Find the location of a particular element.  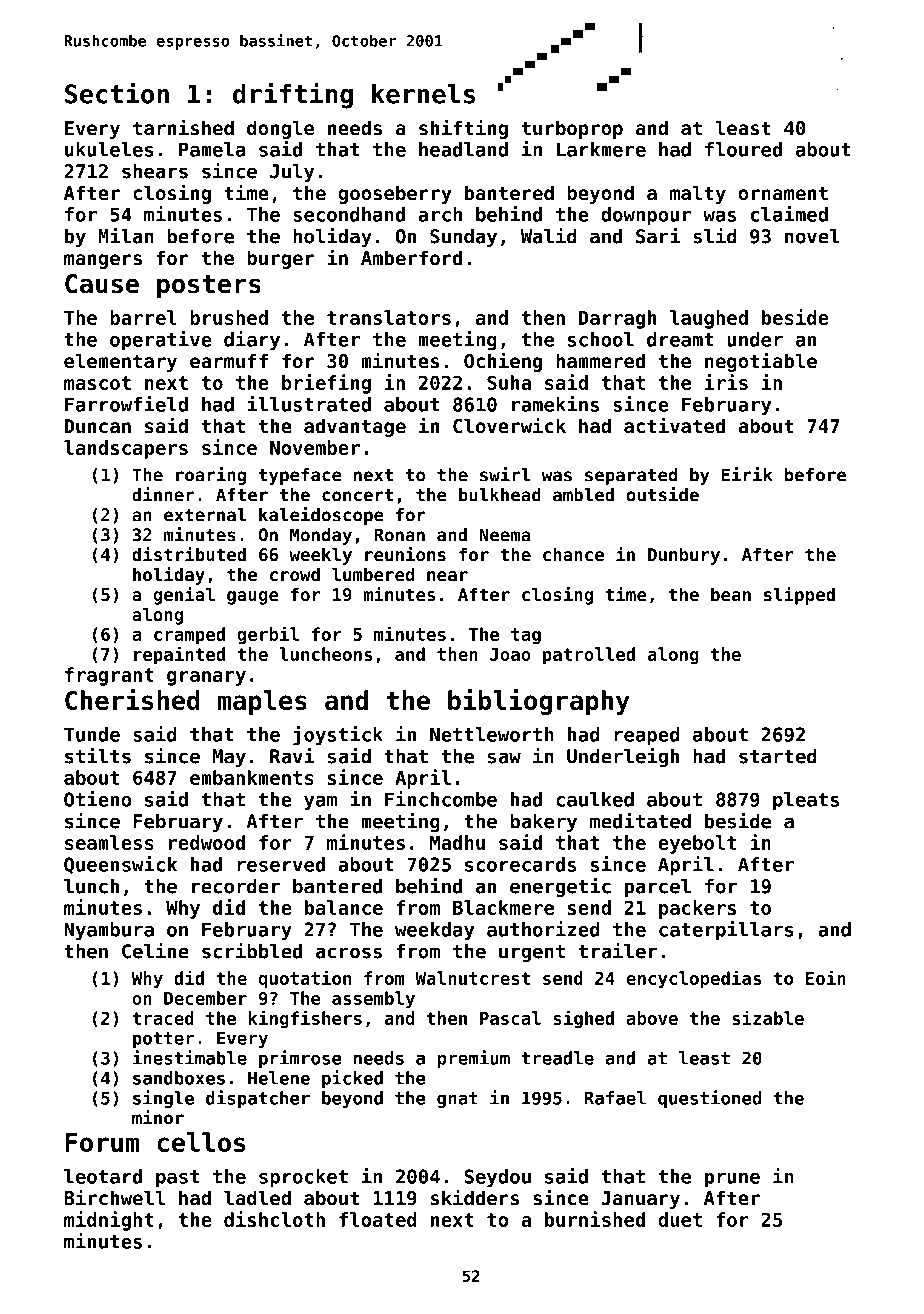

ukuleles is located at coordinates (109, 149).
